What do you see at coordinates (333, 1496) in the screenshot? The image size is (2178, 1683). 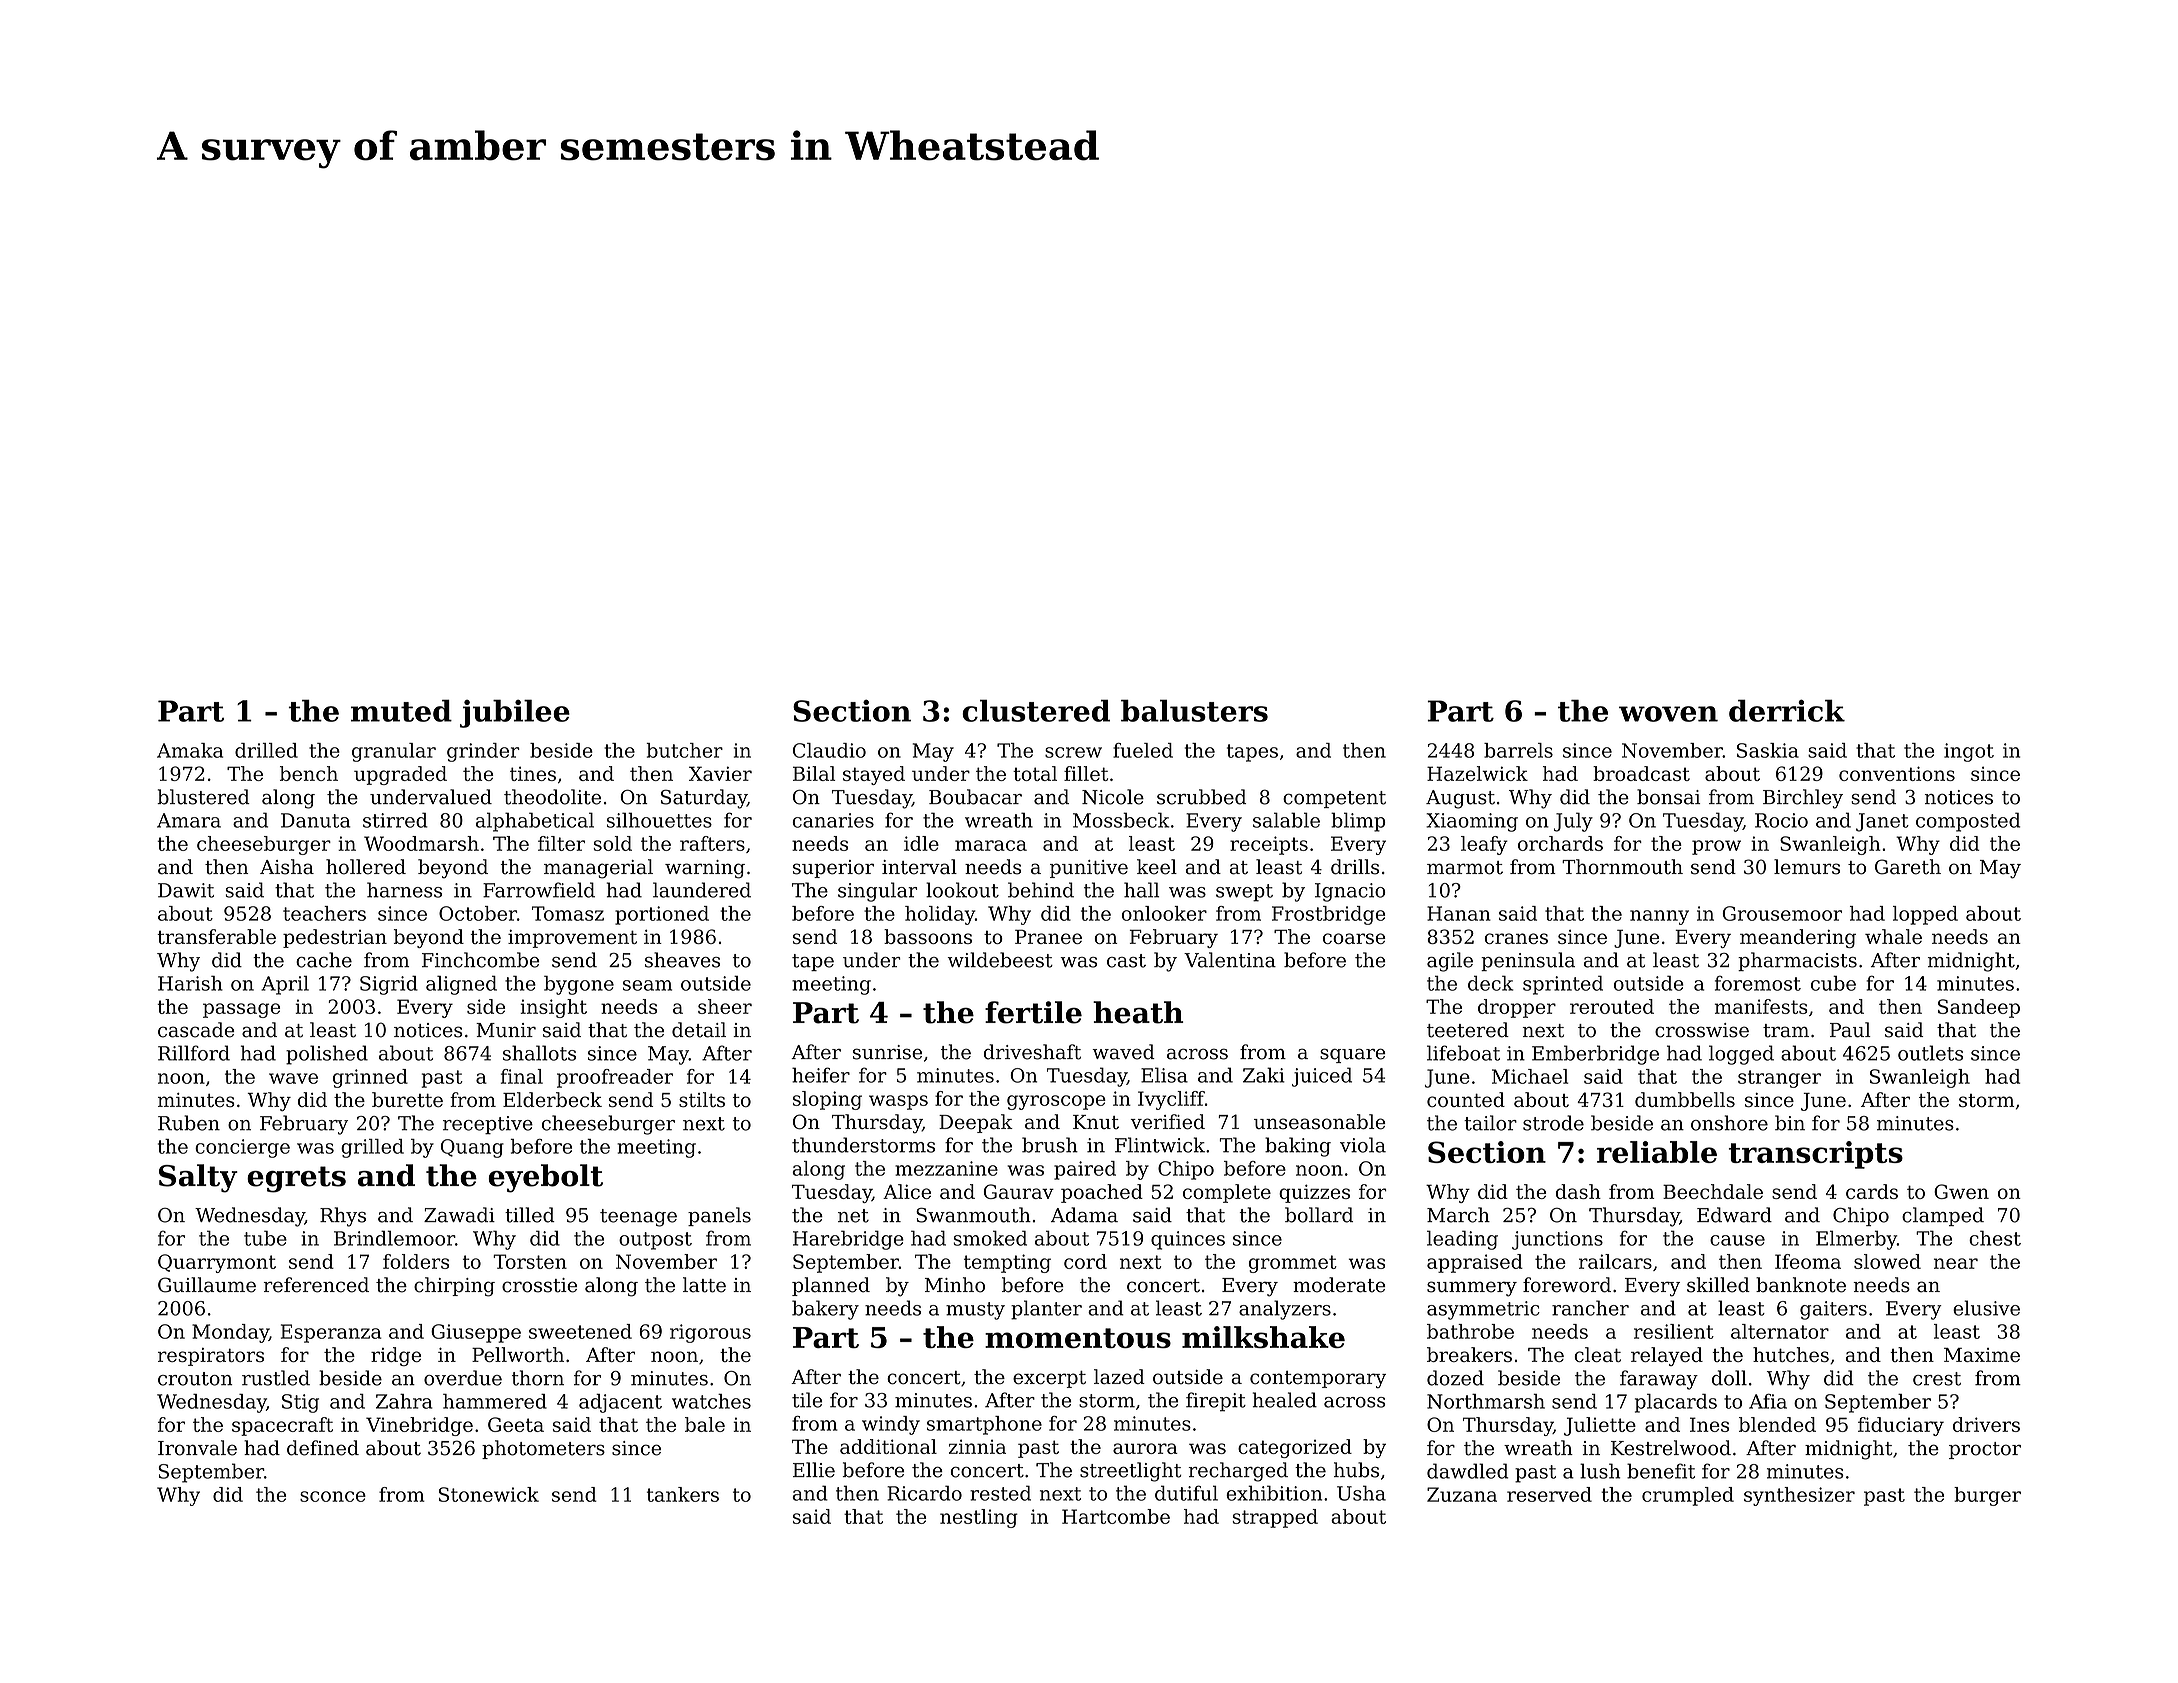 I see `sconce` at bounding box center [333, 1496].
